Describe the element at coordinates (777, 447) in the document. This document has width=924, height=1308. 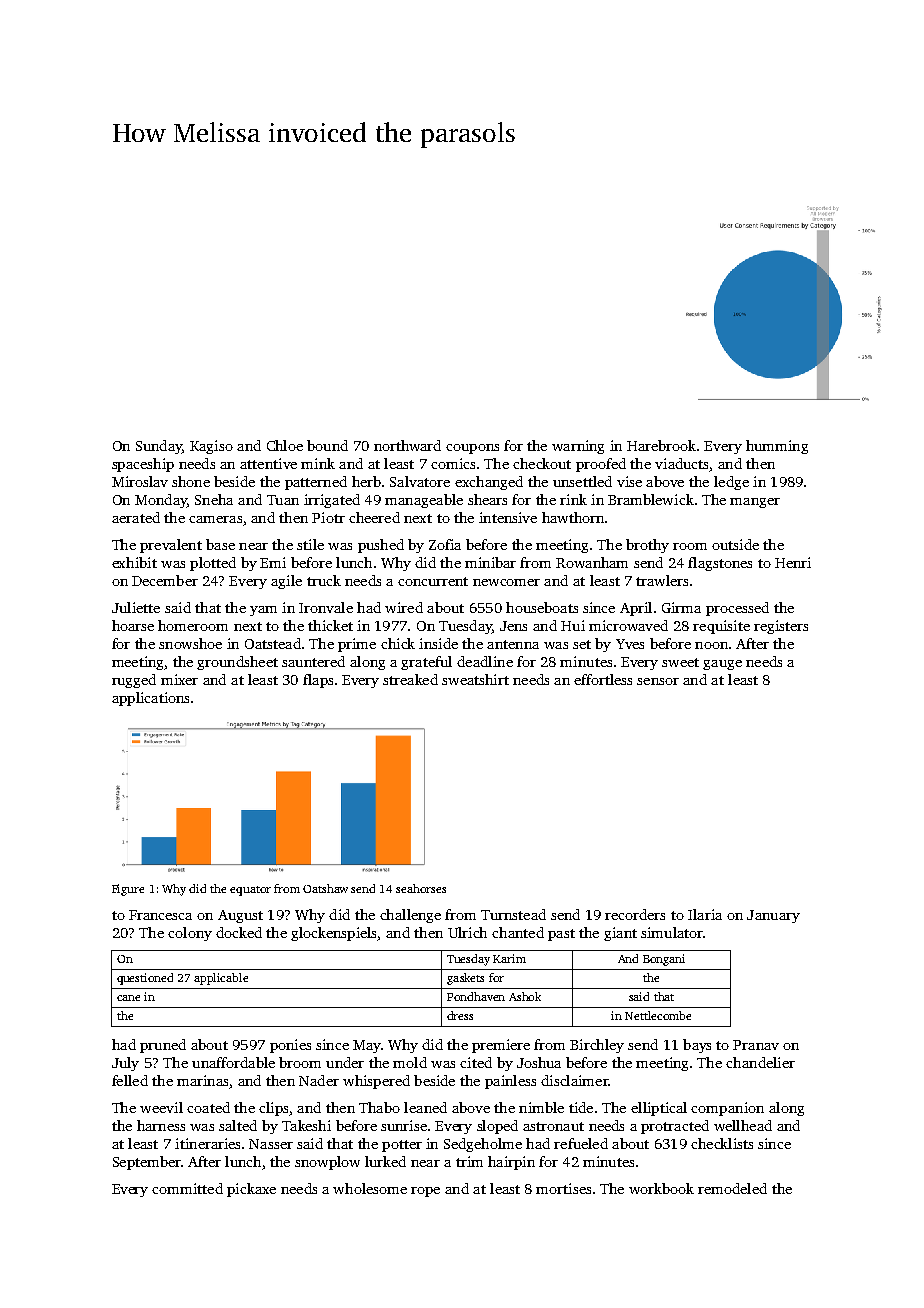
I see `humming` at that location.
